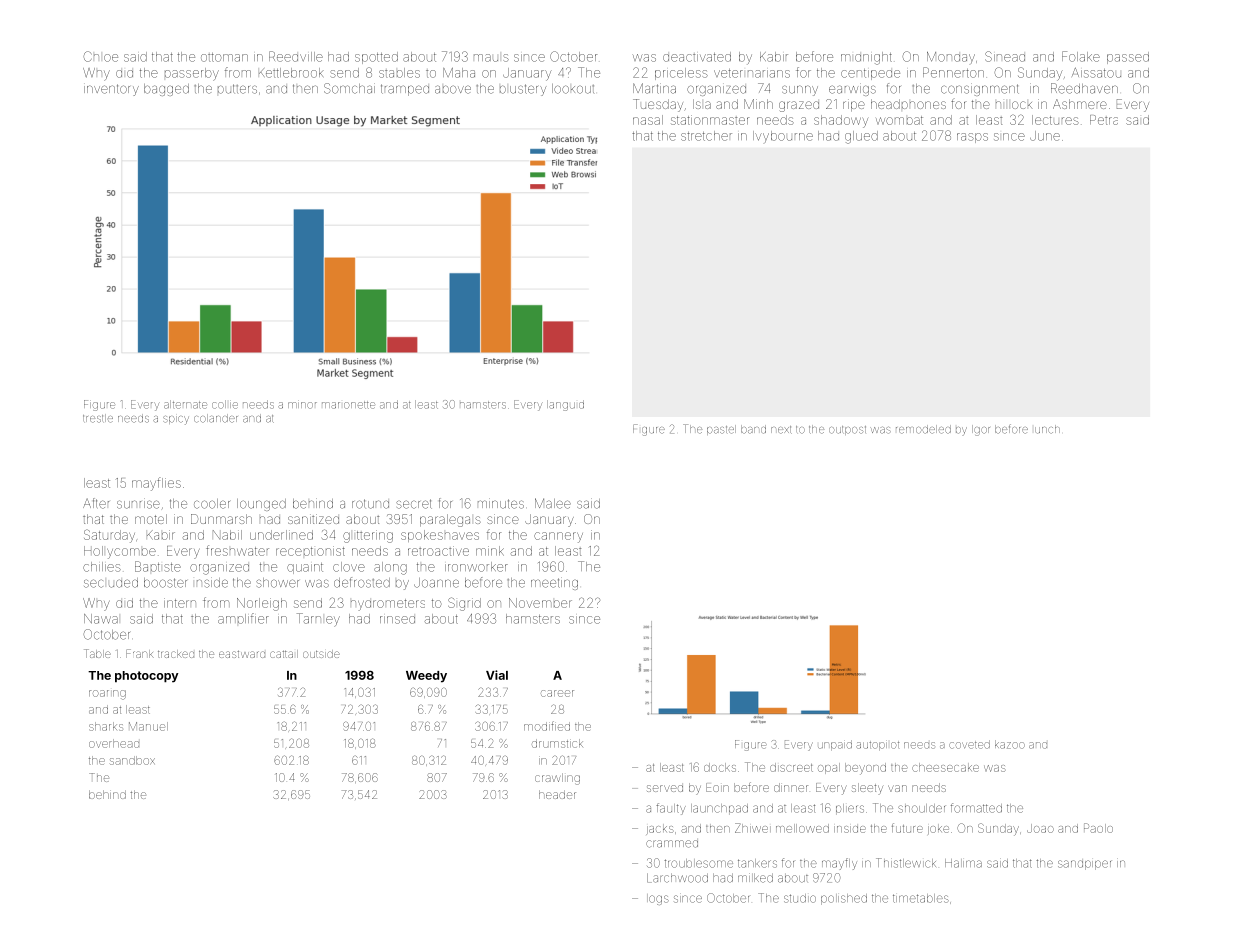  I want to click on Dunmarsh, so click(221, 519).
